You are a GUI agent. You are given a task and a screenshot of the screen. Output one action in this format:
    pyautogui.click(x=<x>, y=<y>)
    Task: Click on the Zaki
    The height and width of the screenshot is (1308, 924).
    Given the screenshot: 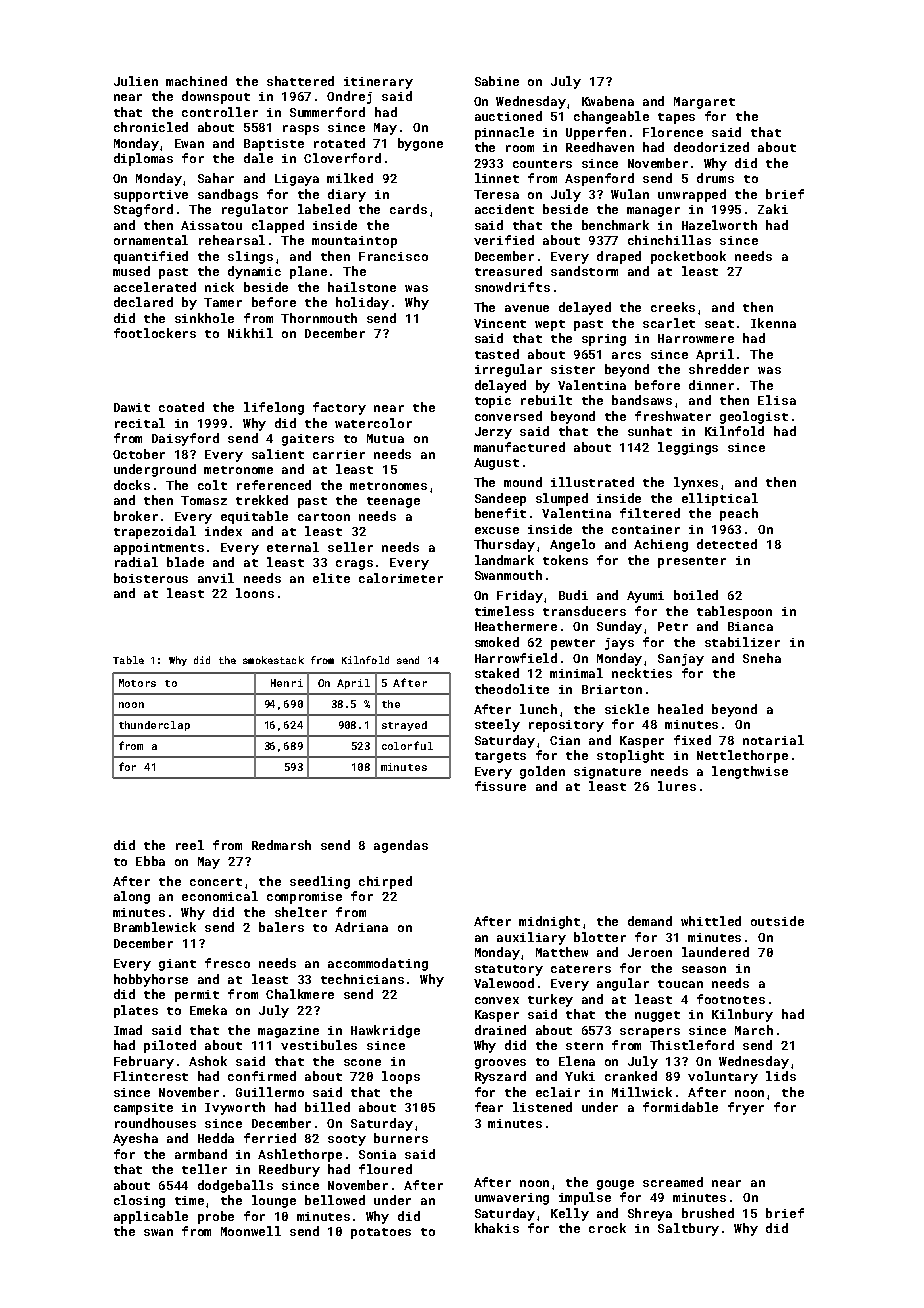 What is the action you would take?
    pyautogui.click(x=773, y=209)
